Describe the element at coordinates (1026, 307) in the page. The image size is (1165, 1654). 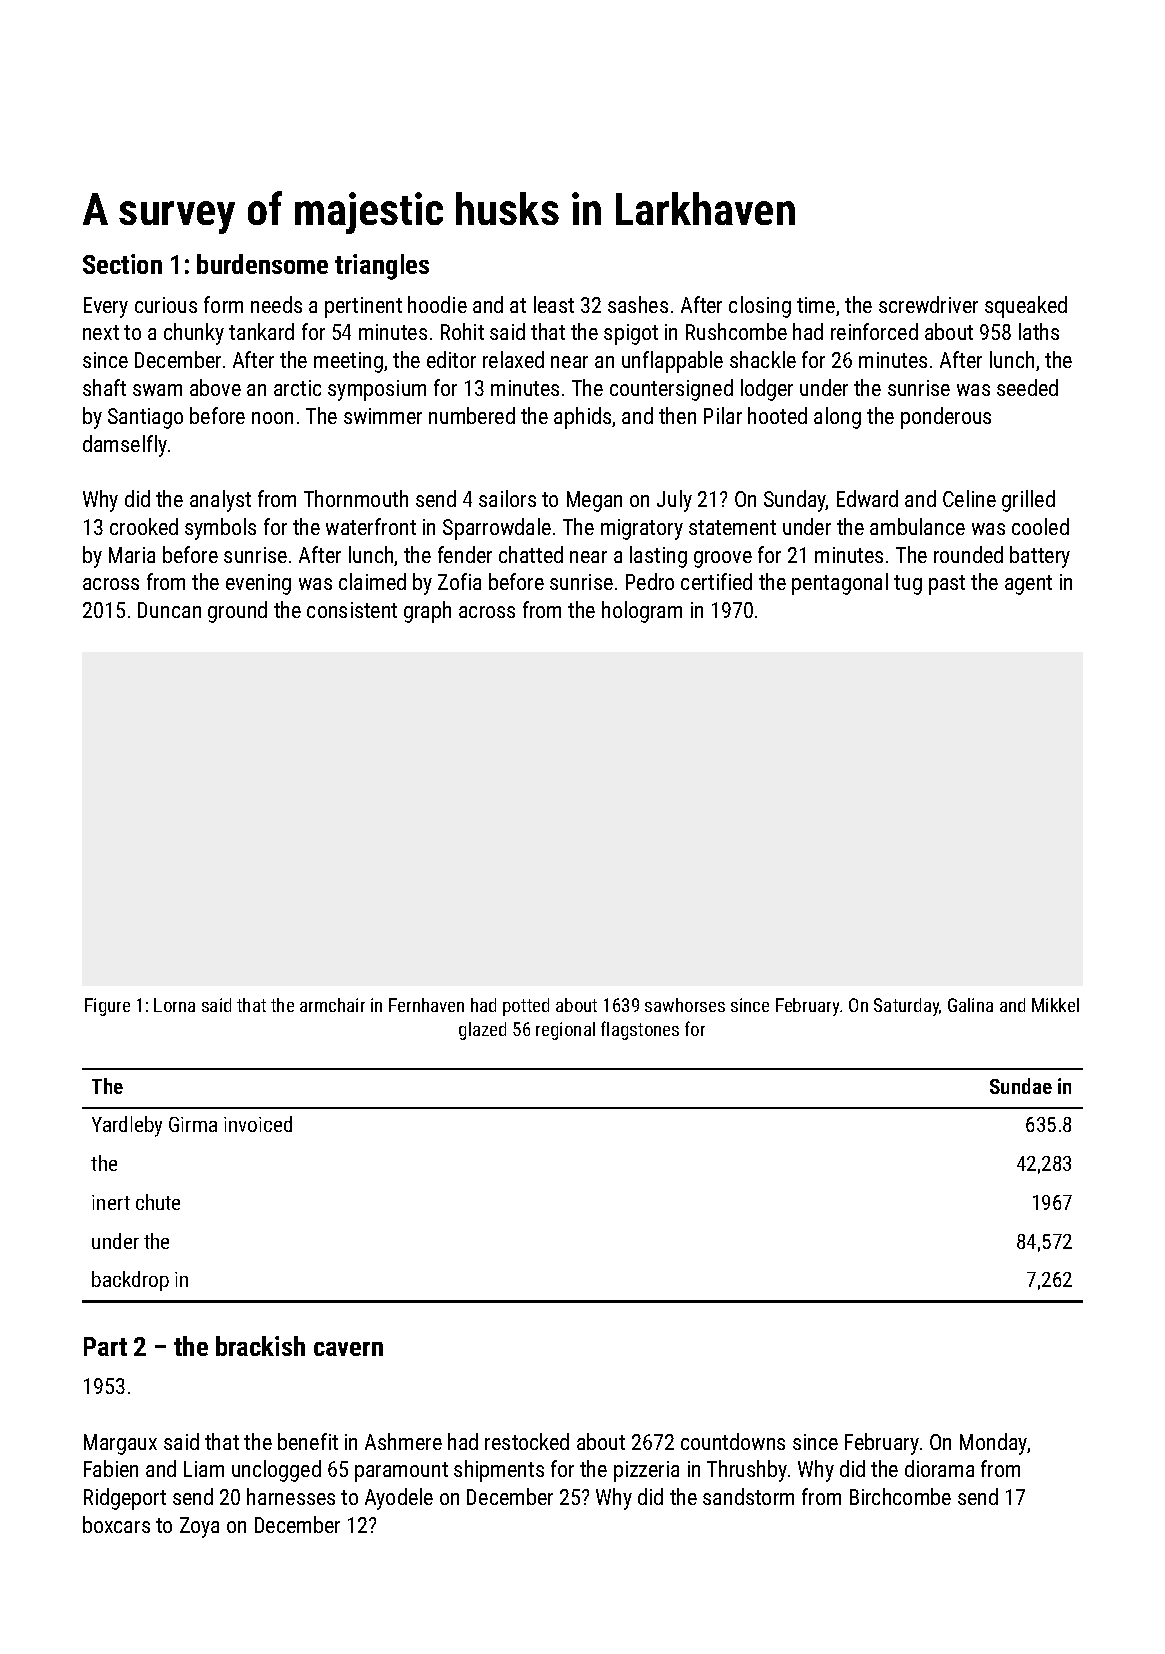
I see `squeaked` at that location.
